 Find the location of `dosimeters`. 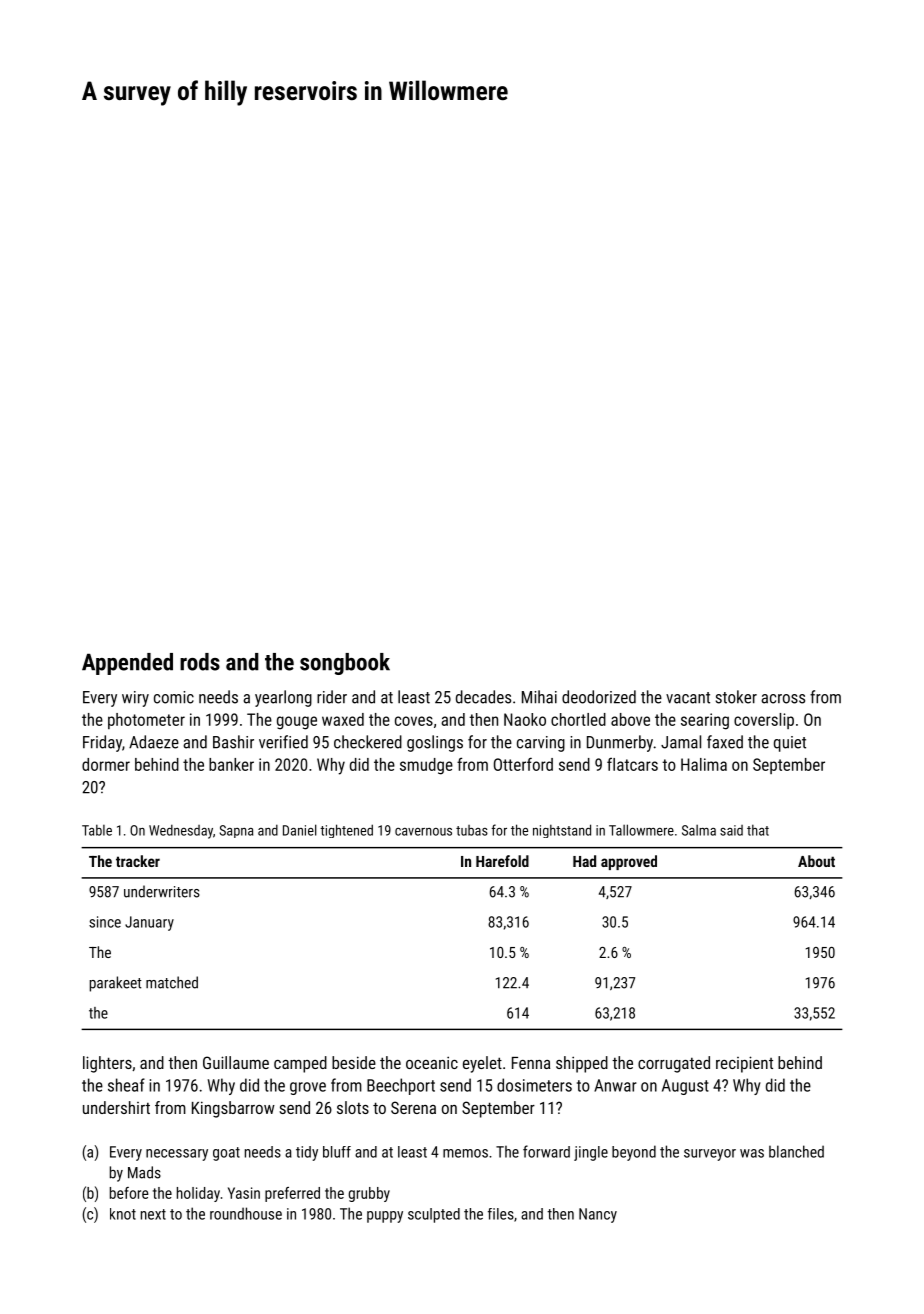

dosimeters is located at coordinates (534, 1085).
